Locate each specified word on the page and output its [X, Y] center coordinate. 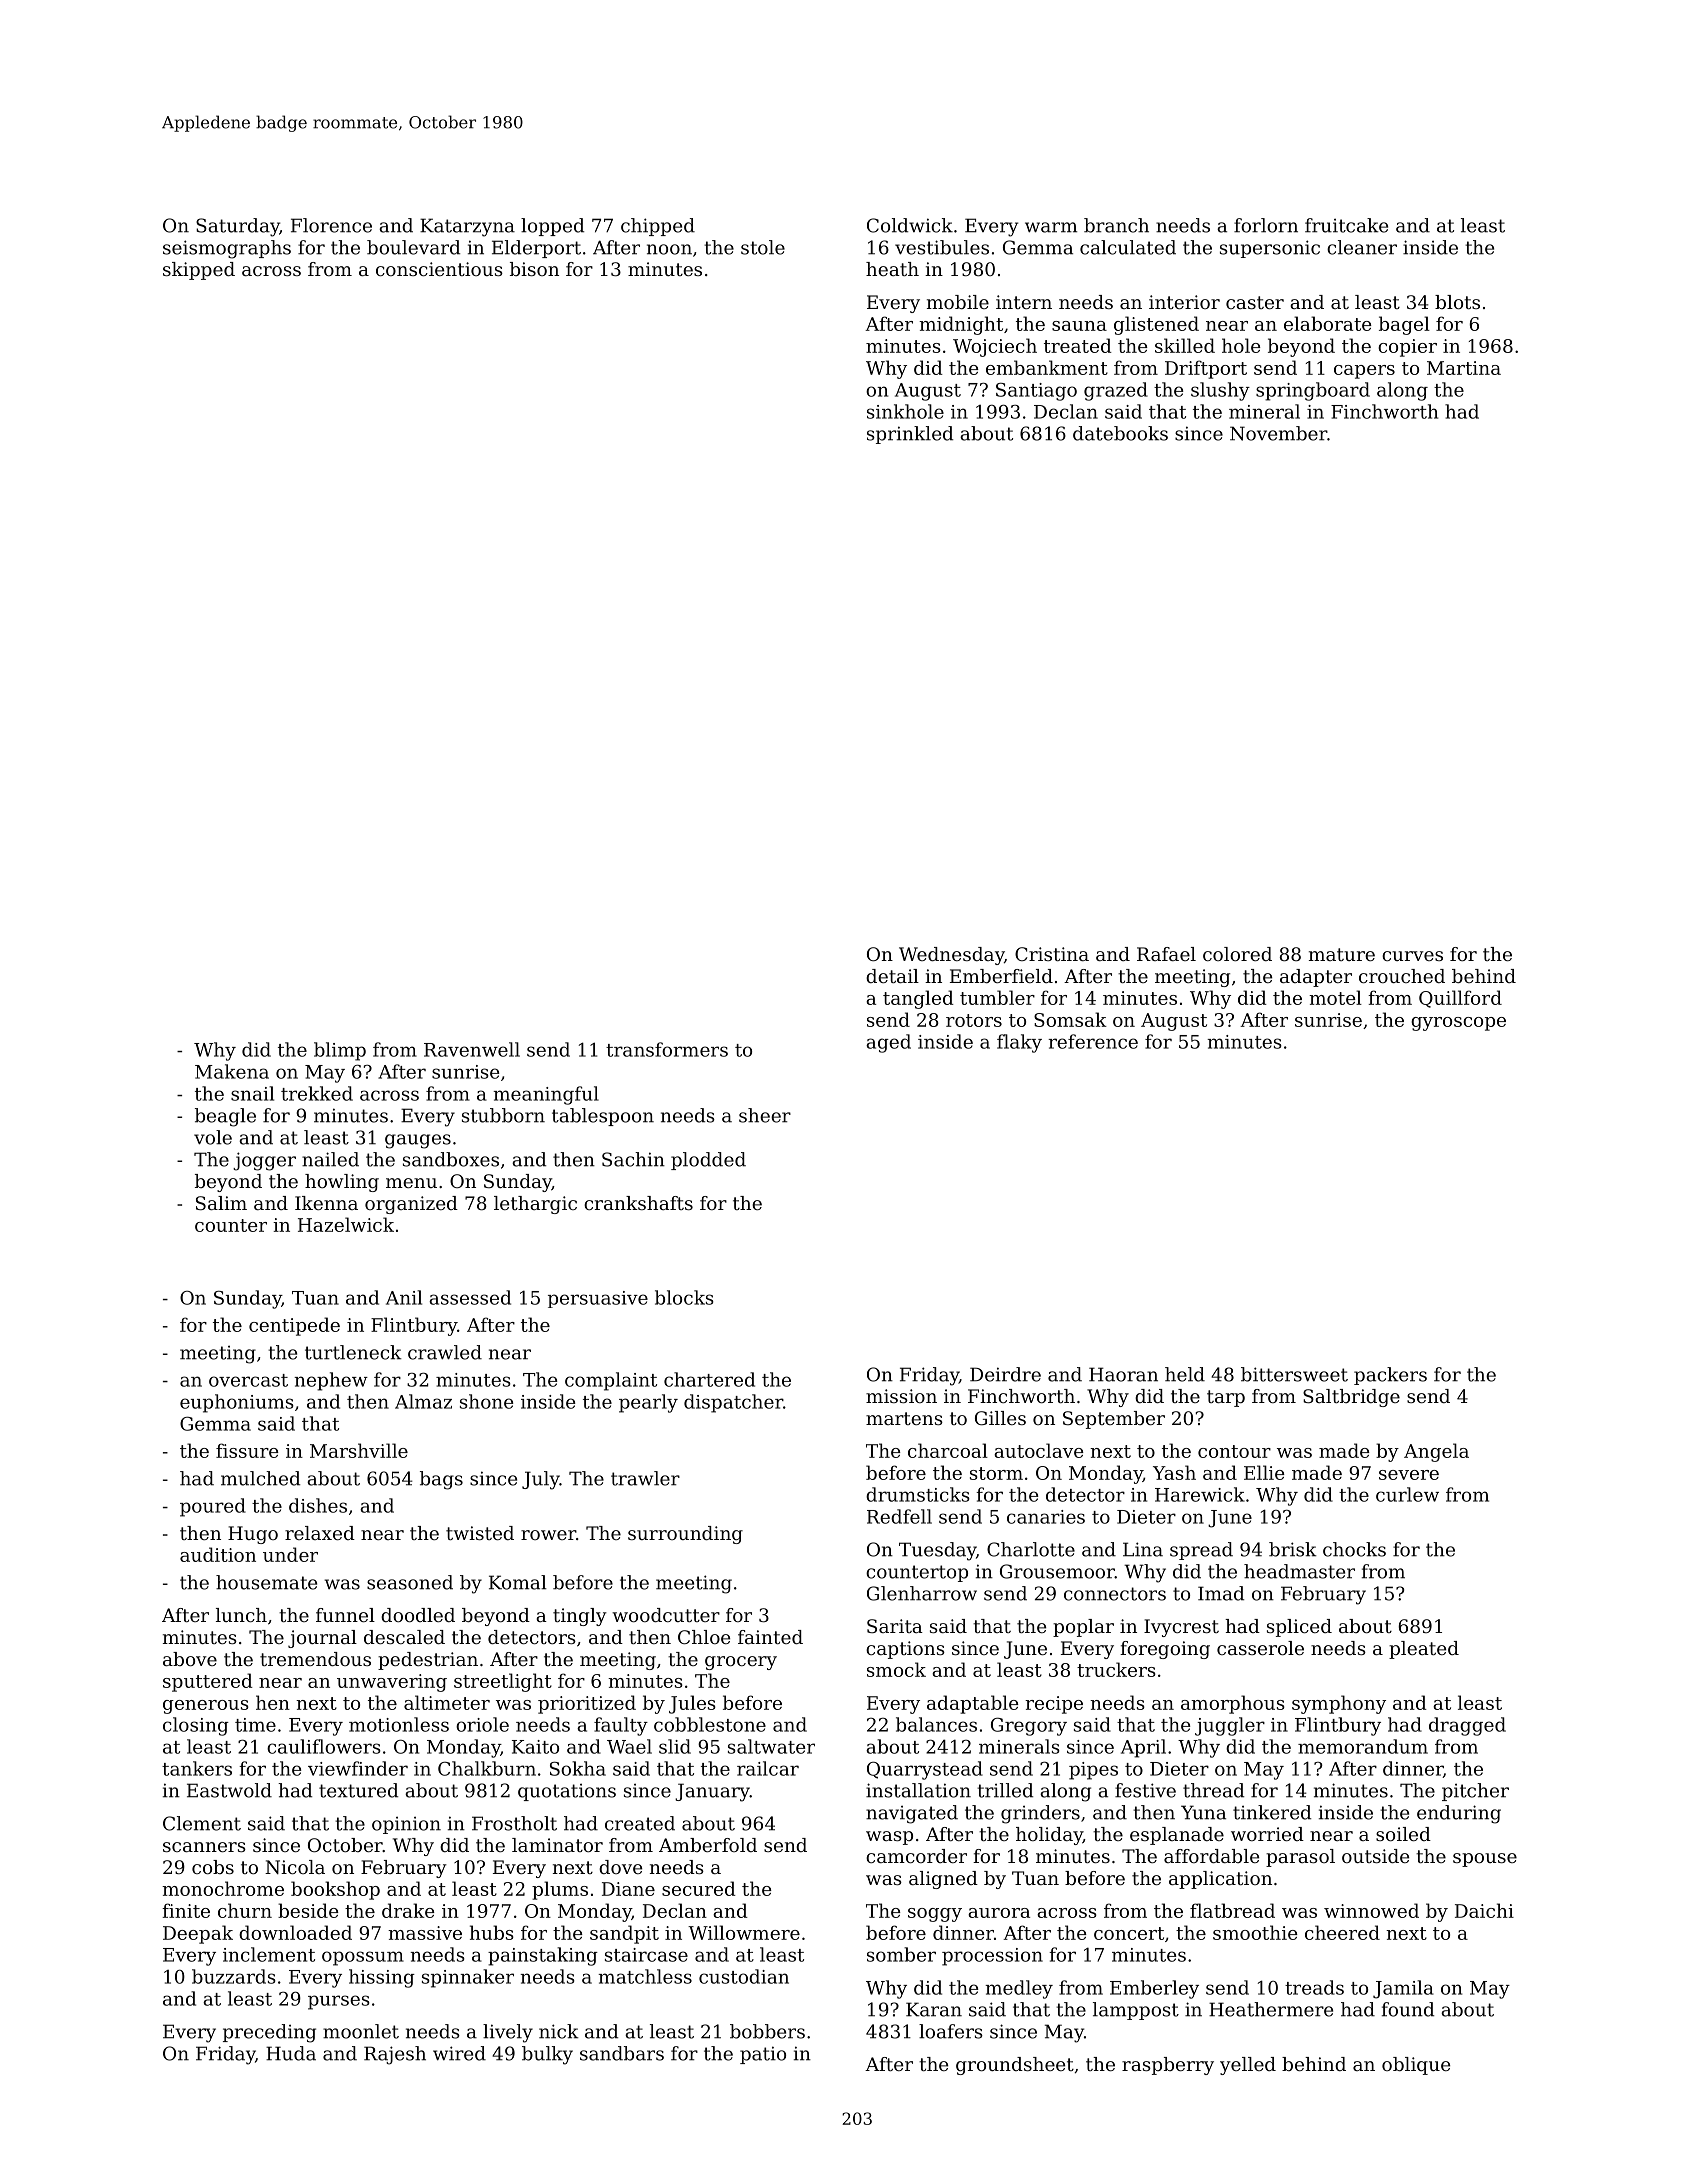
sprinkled [910, 435]
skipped [199, 271]
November [1278, 433]
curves [1412, 956]
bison [534, 269]
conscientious [439, 269]
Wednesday [951, 956]
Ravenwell [472, 1049]
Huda [291, 2053]
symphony [1339, 1704]
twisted [480, 1533]
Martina [1464, 368]
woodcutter [666, 1615]
